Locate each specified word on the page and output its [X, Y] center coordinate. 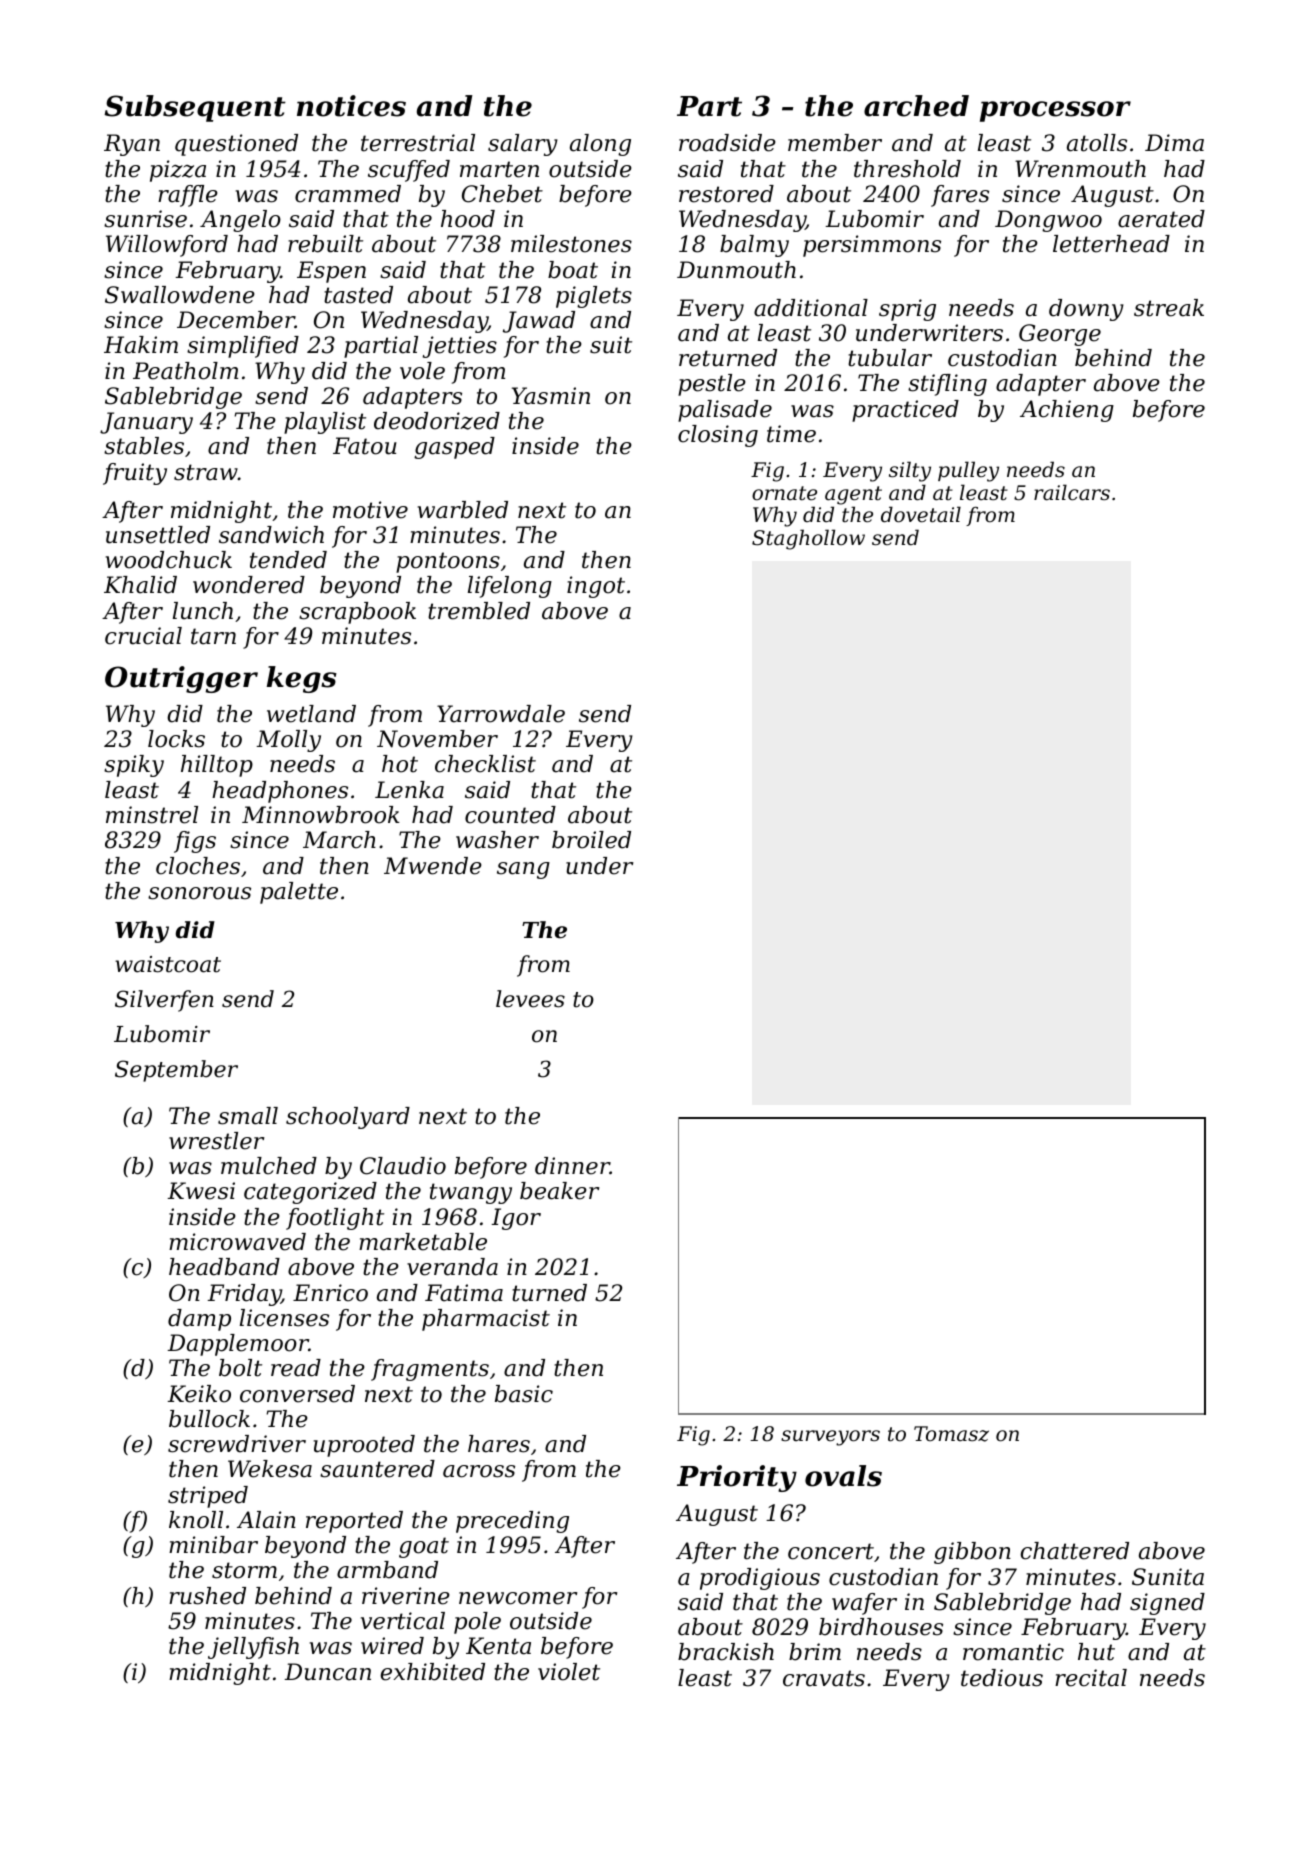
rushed [207, 1596]
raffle [188, 196]
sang [523, 870]
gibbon [972, 1553]
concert [831, 1551]
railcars [1072, 492]
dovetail [921, 514]
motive [370, 510]
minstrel [152, 815]
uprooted [364, 1446]
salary [523, 145]
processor [1055, 111]
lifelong [510, 587]
